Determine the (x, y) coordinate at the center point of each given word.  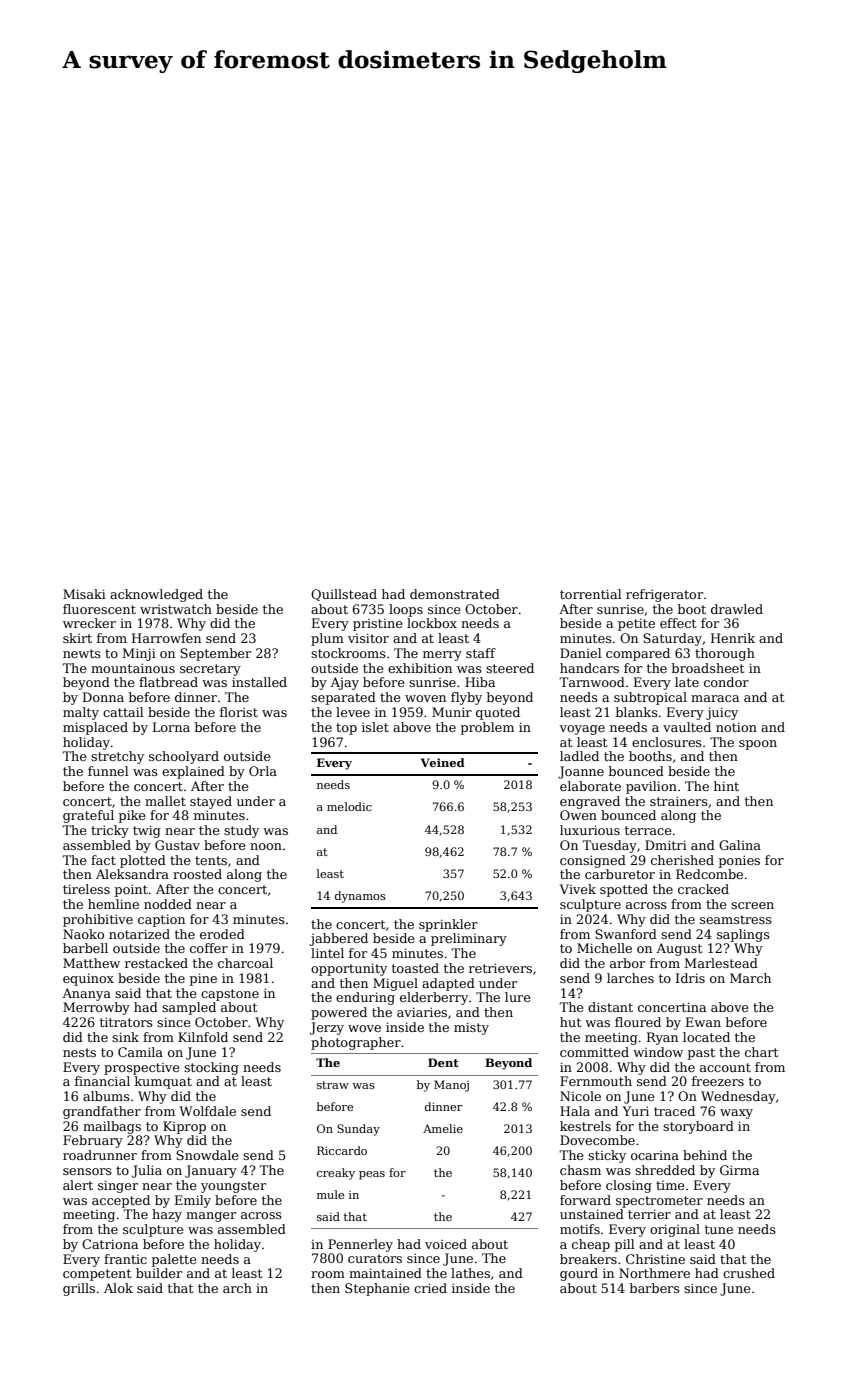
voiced (446, 1244)
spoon (758, 745)
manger (211, 1217)
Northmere (654, 1273)
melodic (349, 806)
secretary (210, 670)
